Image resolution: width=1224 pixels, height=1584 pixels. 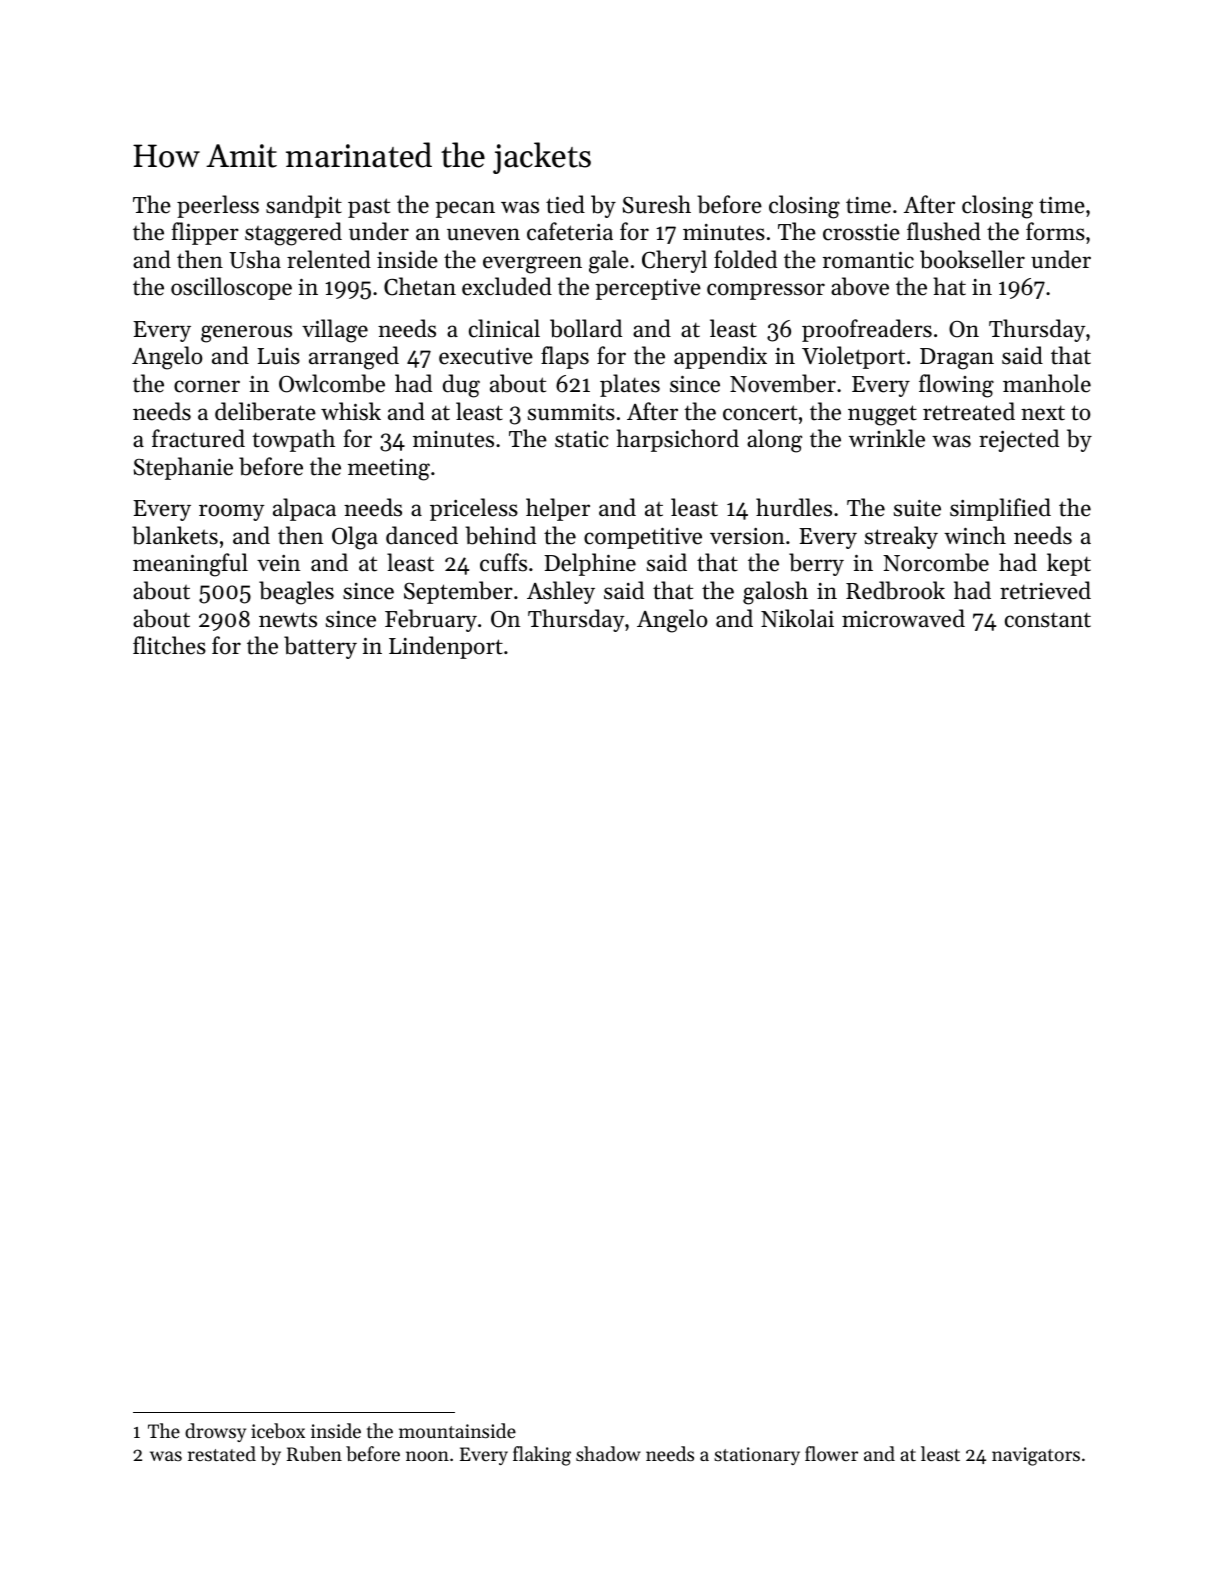 What do you see at coordinates (608, 1453) in the screenshot?
I see `shadow` at bounding box center [608, 1453].
